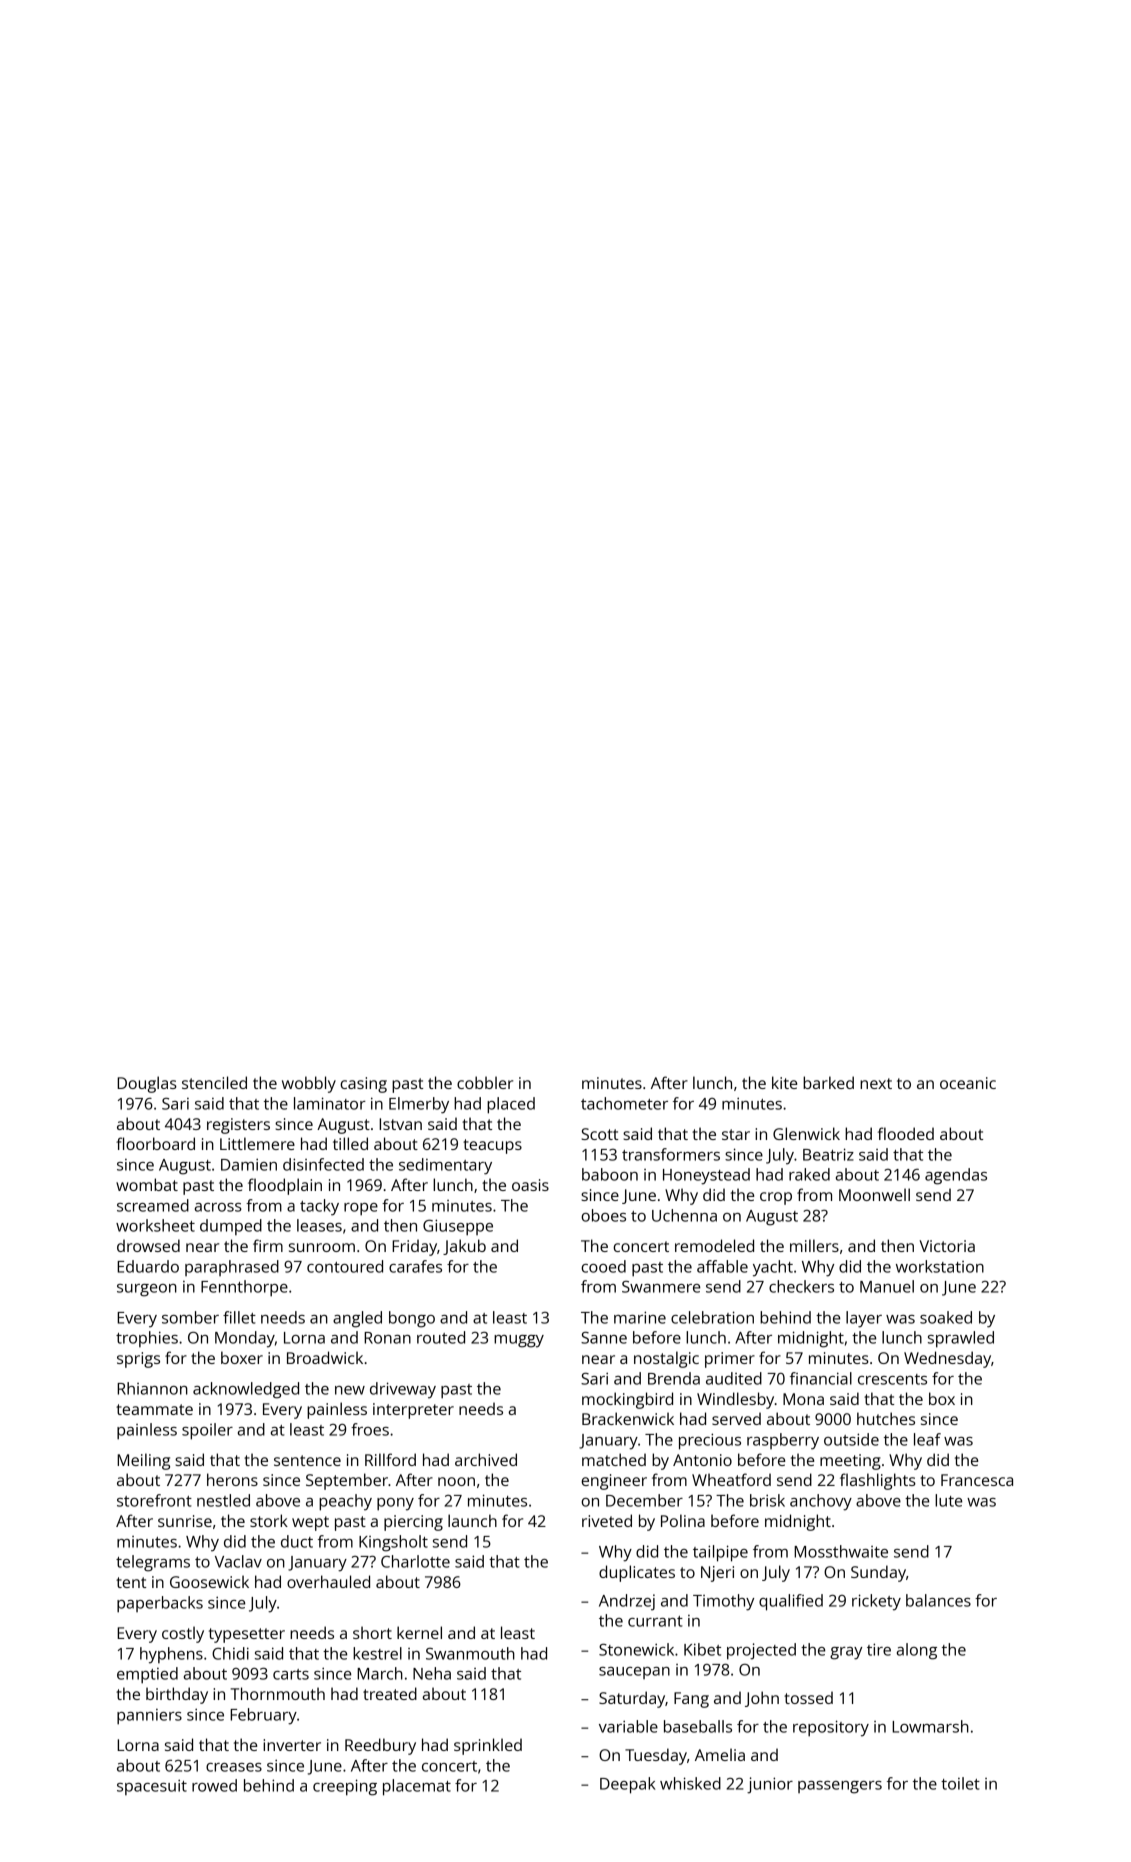 Image resolution: width=1131 pixels, height=1862 pixels. Describe the element at coordinates (470, 1653) in the image. I see `Swanmouth` at that location.
